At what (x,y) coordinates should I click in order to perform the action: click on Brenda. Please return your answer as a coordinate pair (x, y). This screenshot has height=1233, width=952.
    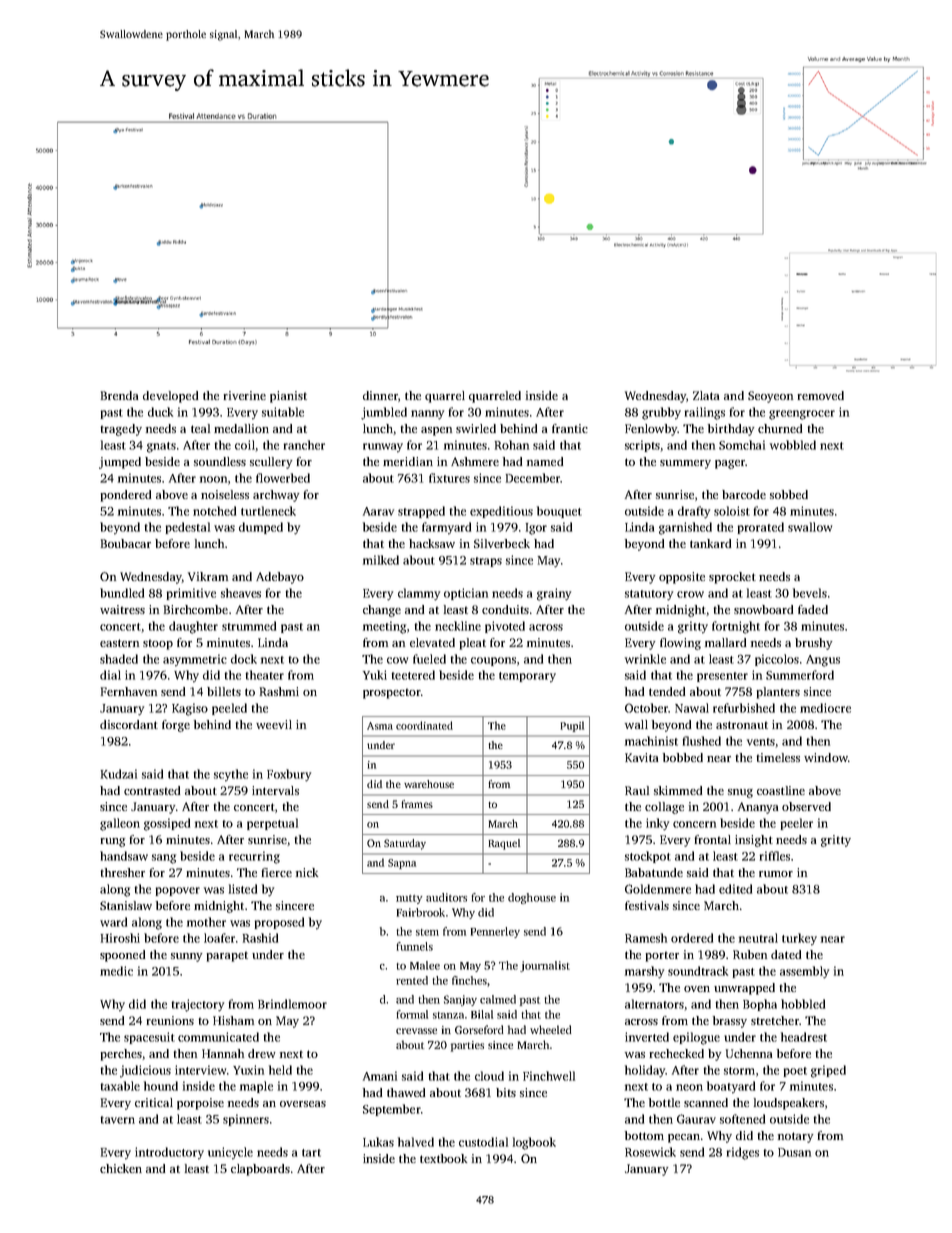
    Looking at the image, I should click on (119, 395).
